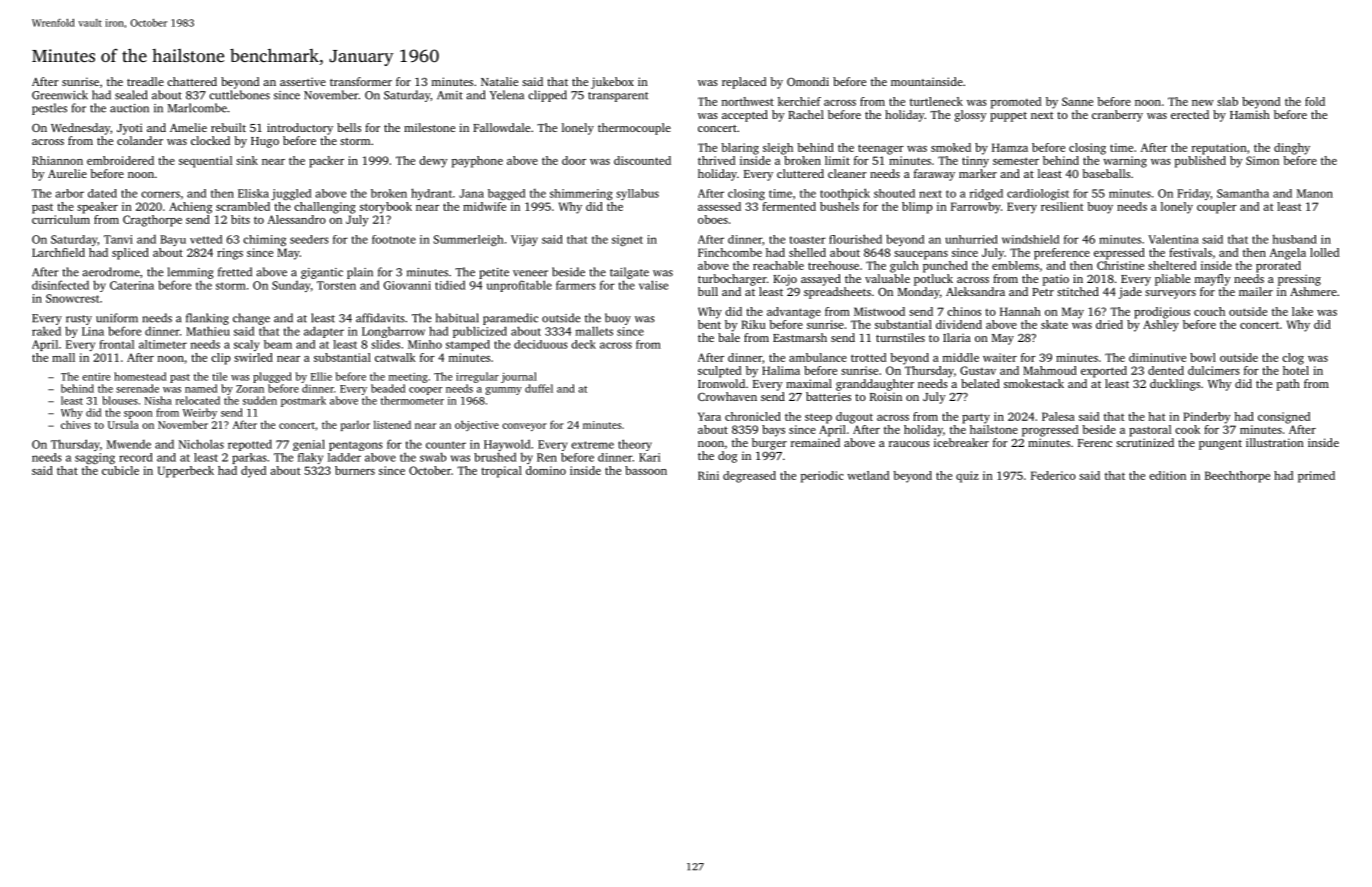  What do you see at coordinates (730, 252) in the screenshot?
I see `Finchcombe` at bounding box center [730, 252].
